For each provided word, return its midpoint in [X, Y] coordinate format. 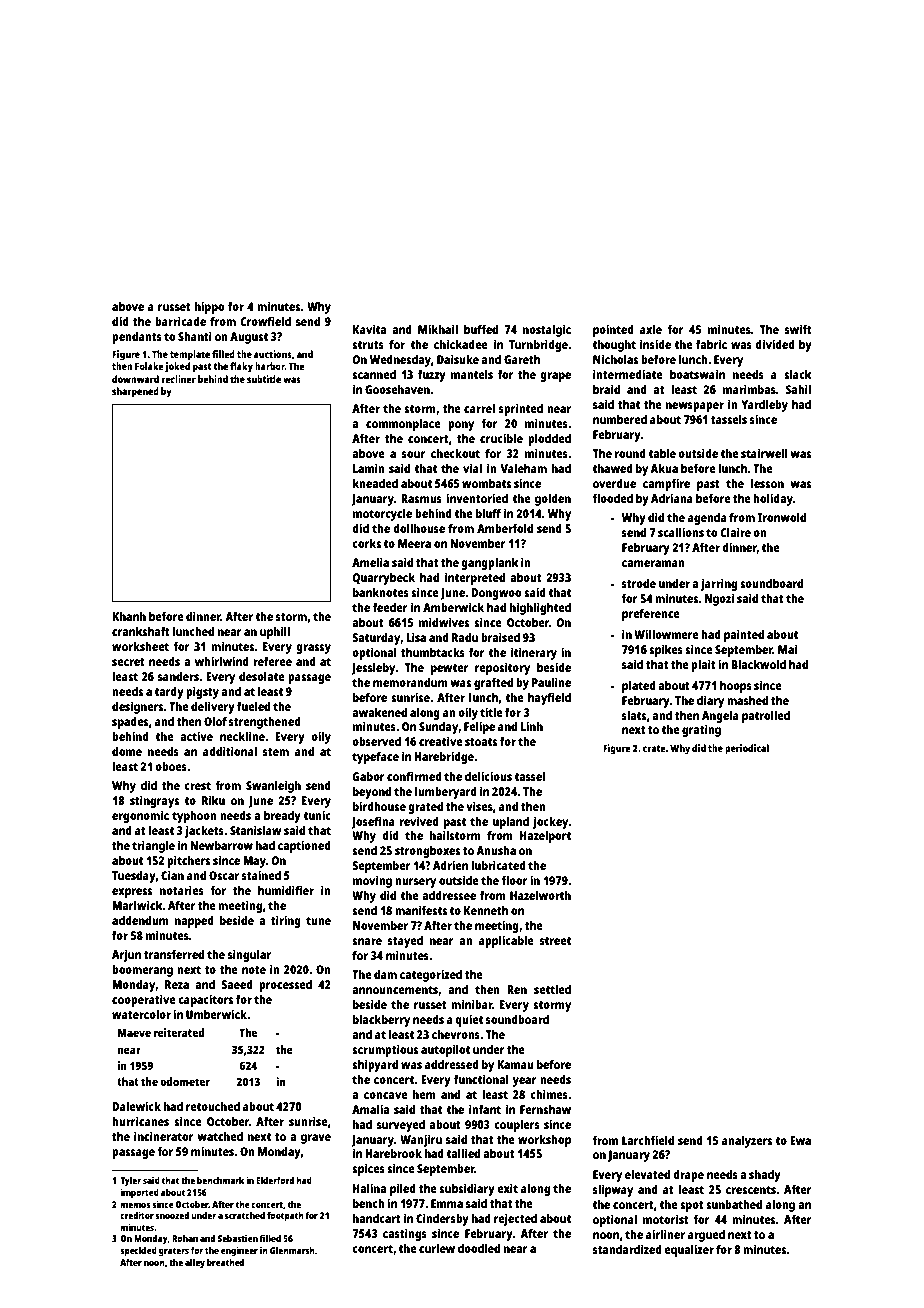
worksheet [140, 646]
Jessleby [373, 669]
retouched [213, 1106]
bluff [488, 513]
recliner [179, 379]
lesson [767, 483]
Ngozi [719, 599]
